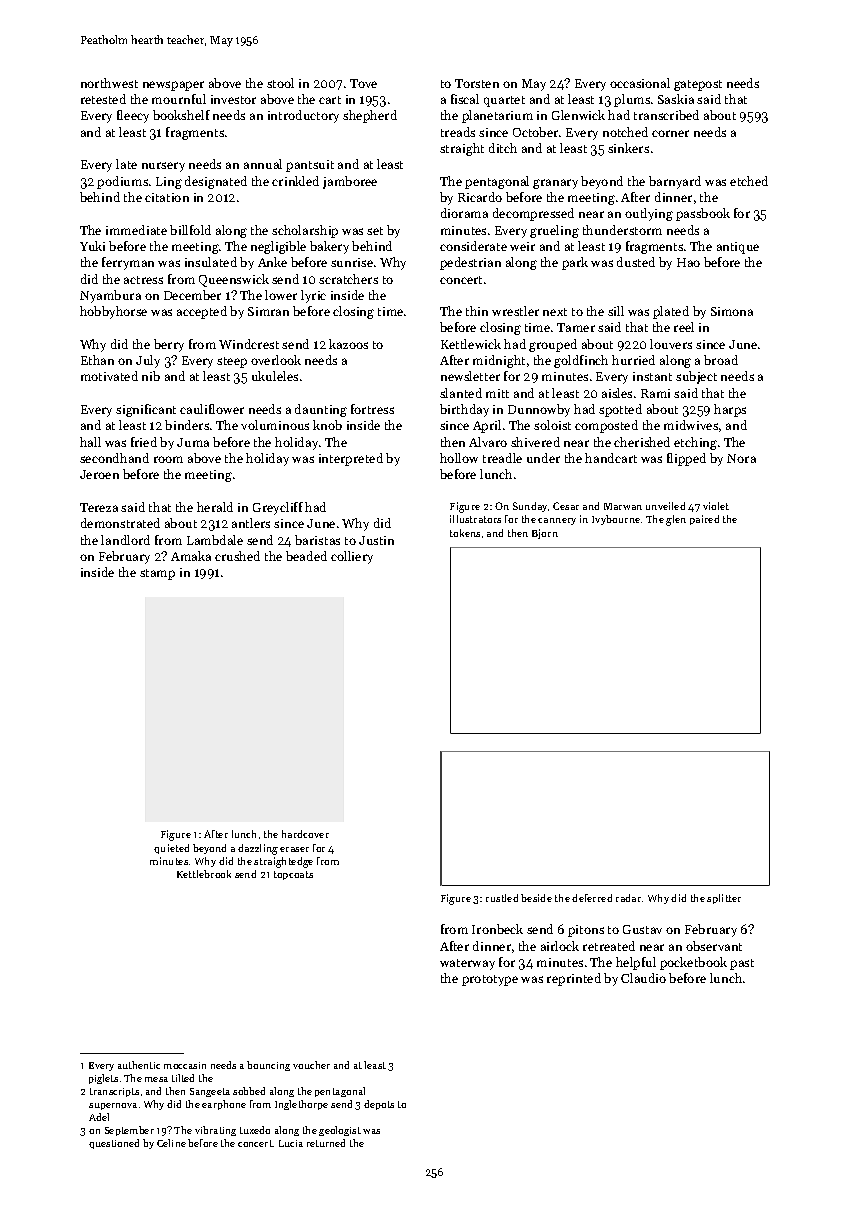 This image has height=1206, width=850. What do you see at coordinates (504, 101) in the image?
I see `quartet` at bounding box center [504, 101].
